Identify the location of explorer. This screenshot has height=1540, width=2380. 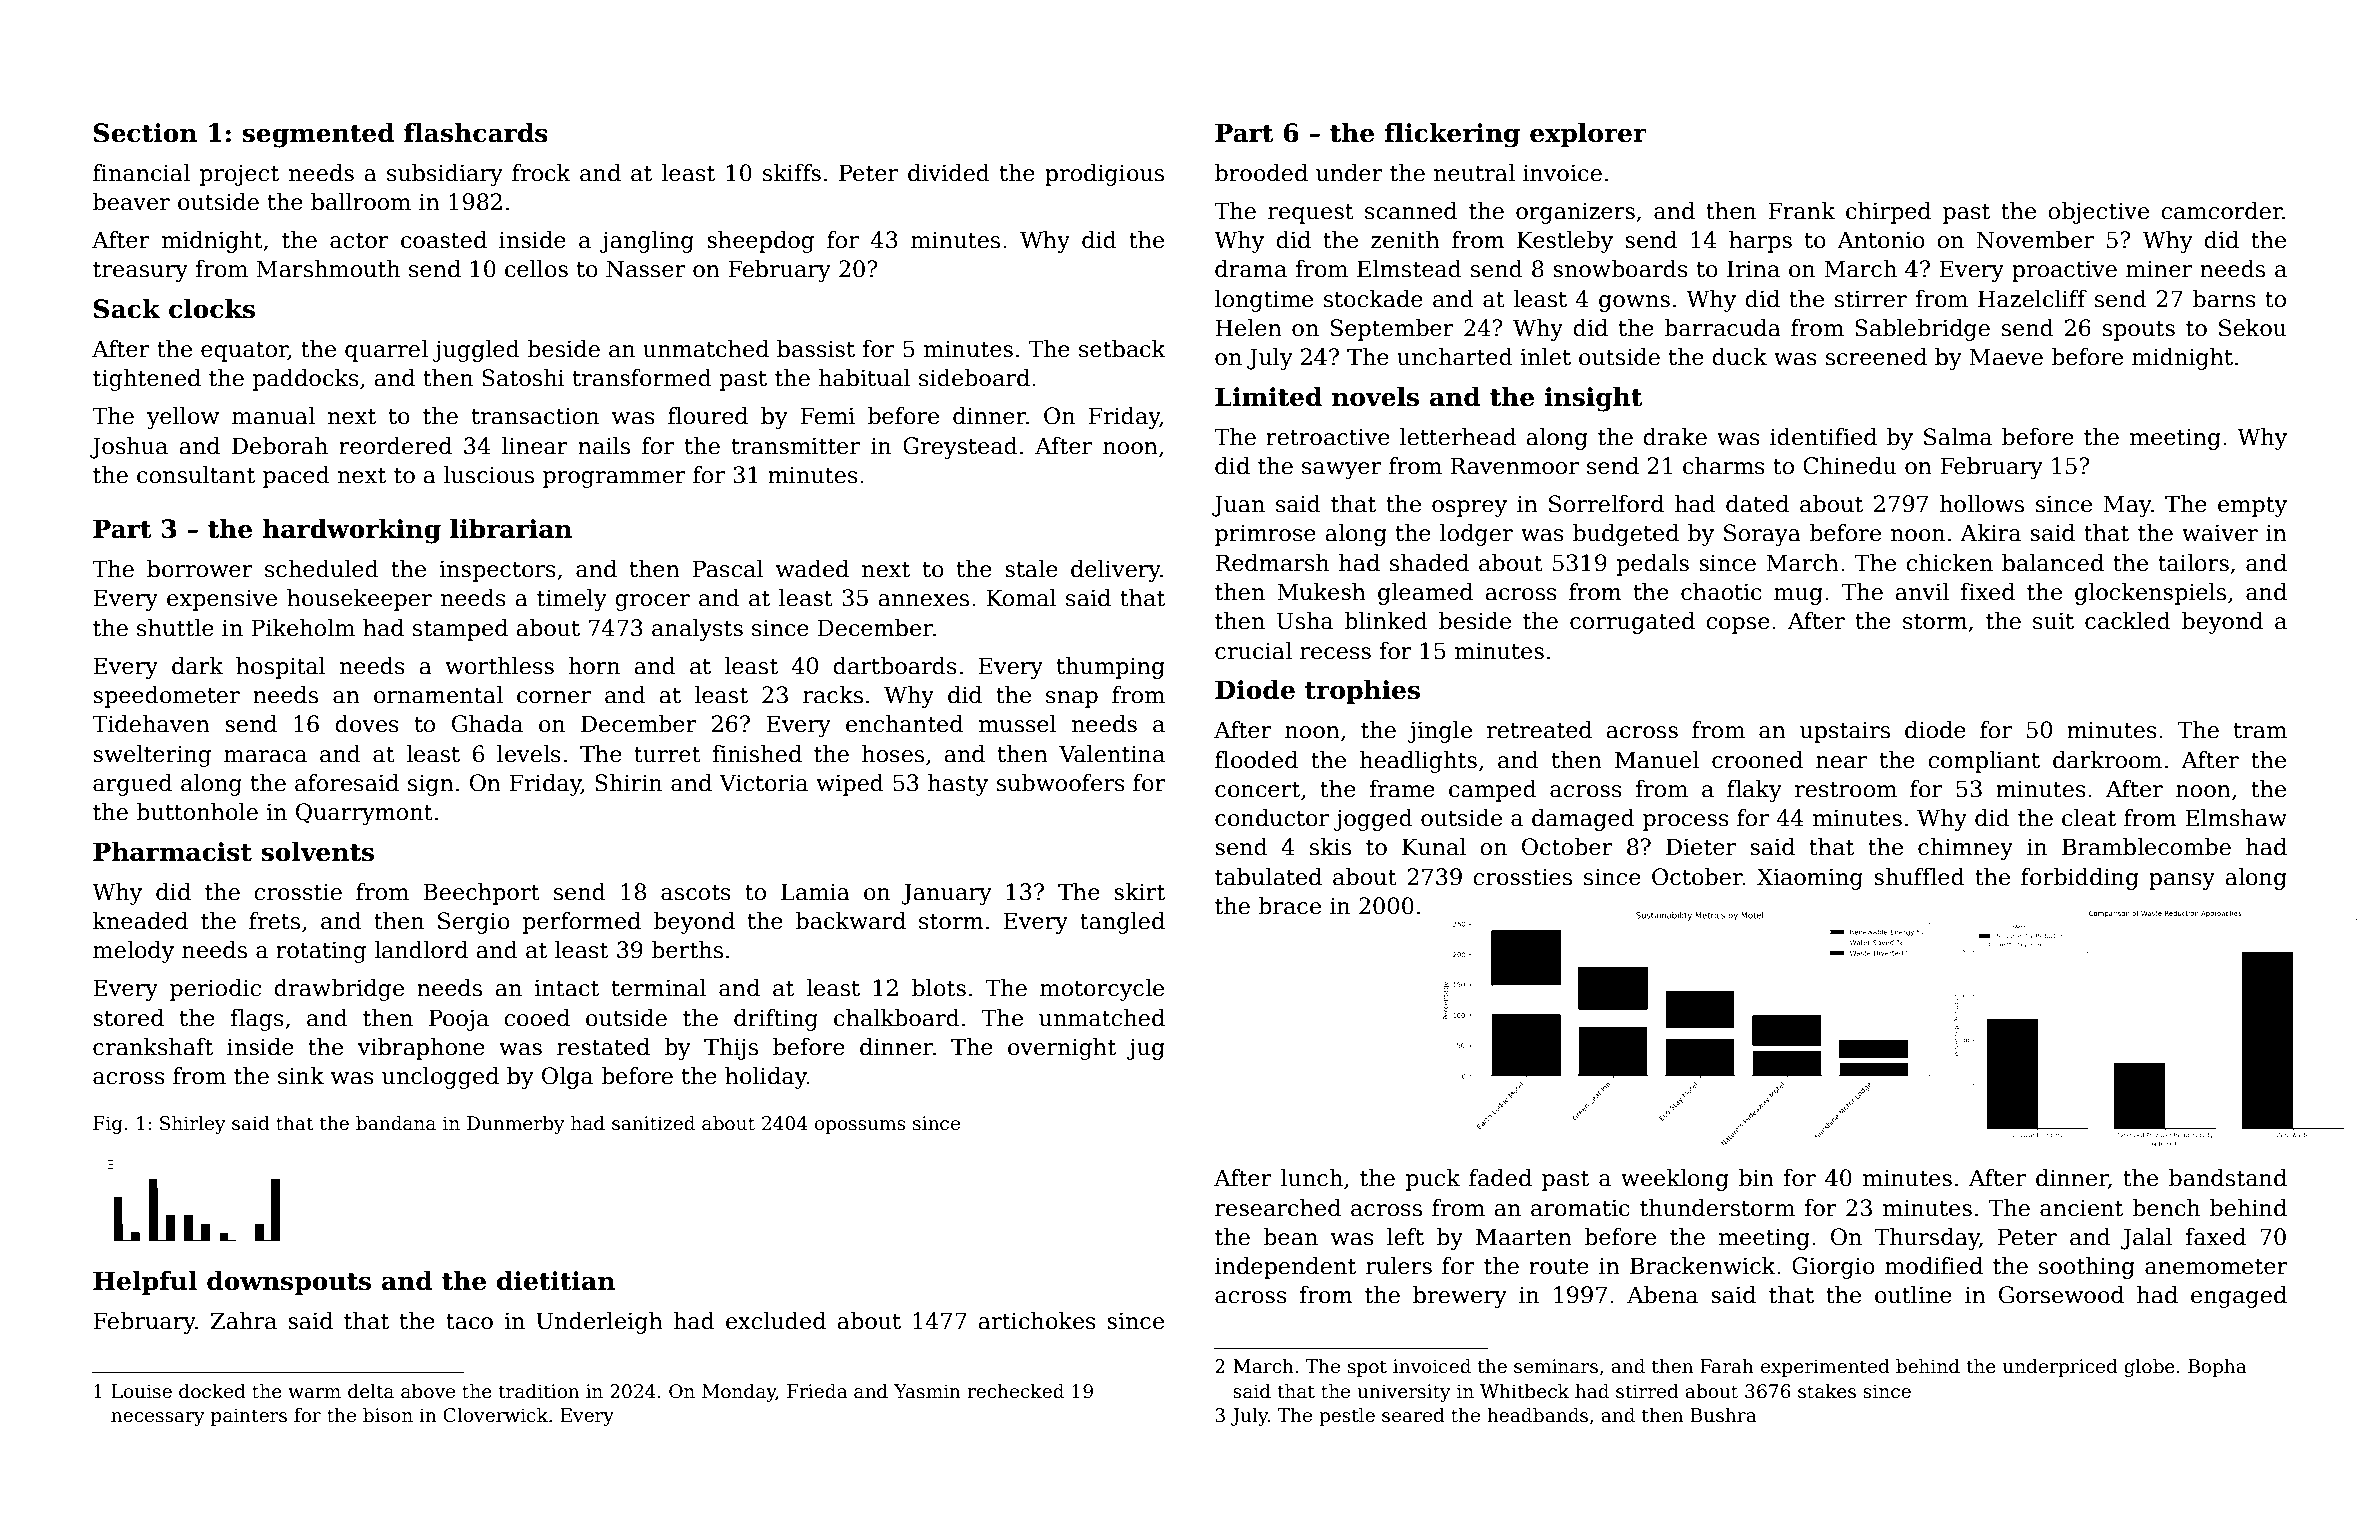
(1588, 135).
